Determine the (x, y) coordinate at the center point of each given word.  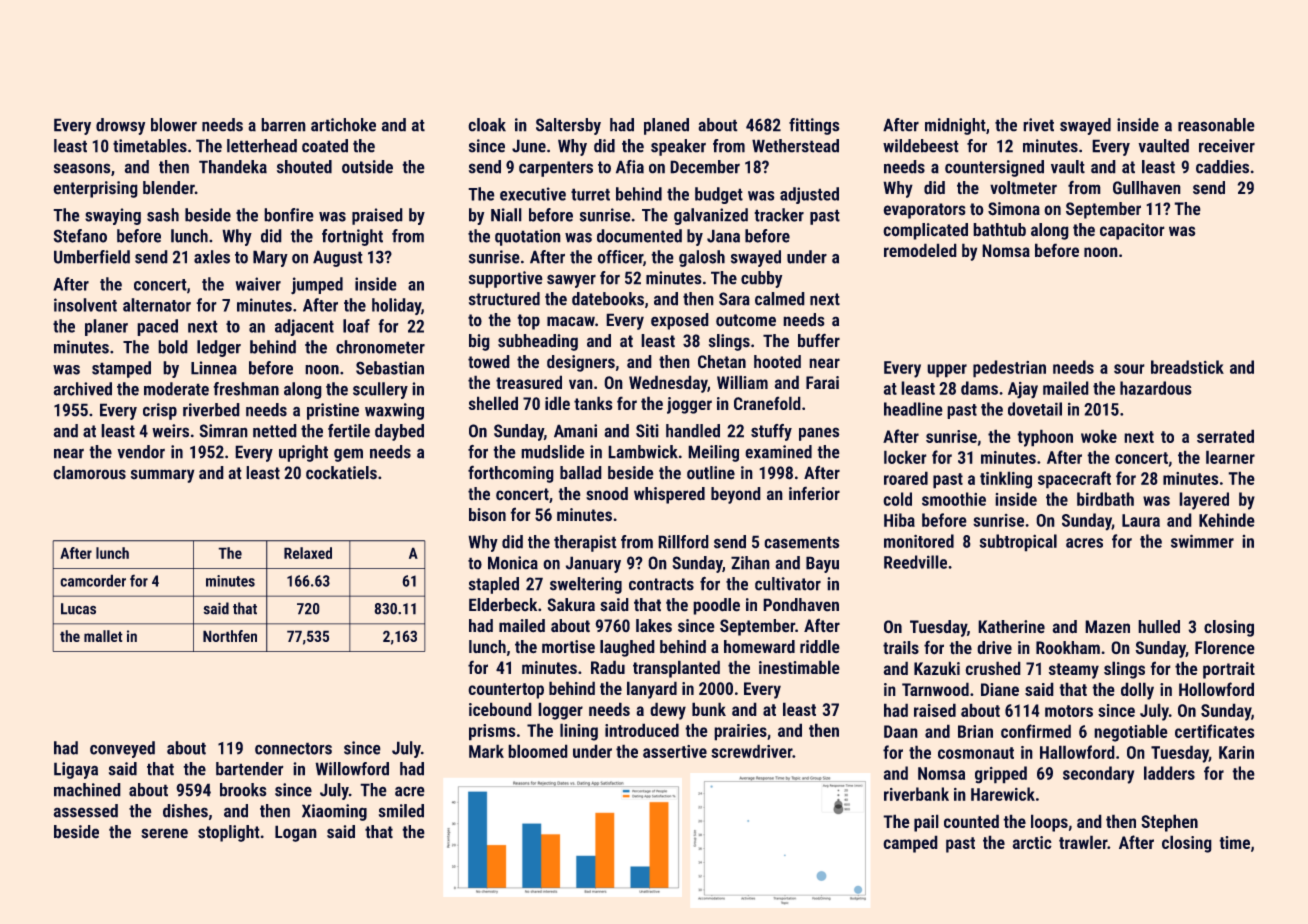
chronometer (380, 347)
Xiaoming (334, 812)
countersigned (994, 168)
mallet (103, 636)
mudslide (553, 451)
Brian (975, 731)
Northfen (230, 636)
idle (557, 403)
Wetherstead (795, 145)
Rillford (683, 541)
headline (913, 409)
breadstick (1187, 367)
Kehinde (1226, 520)
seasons (82, 168)
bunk (709, 709)
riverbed (211, 409)
